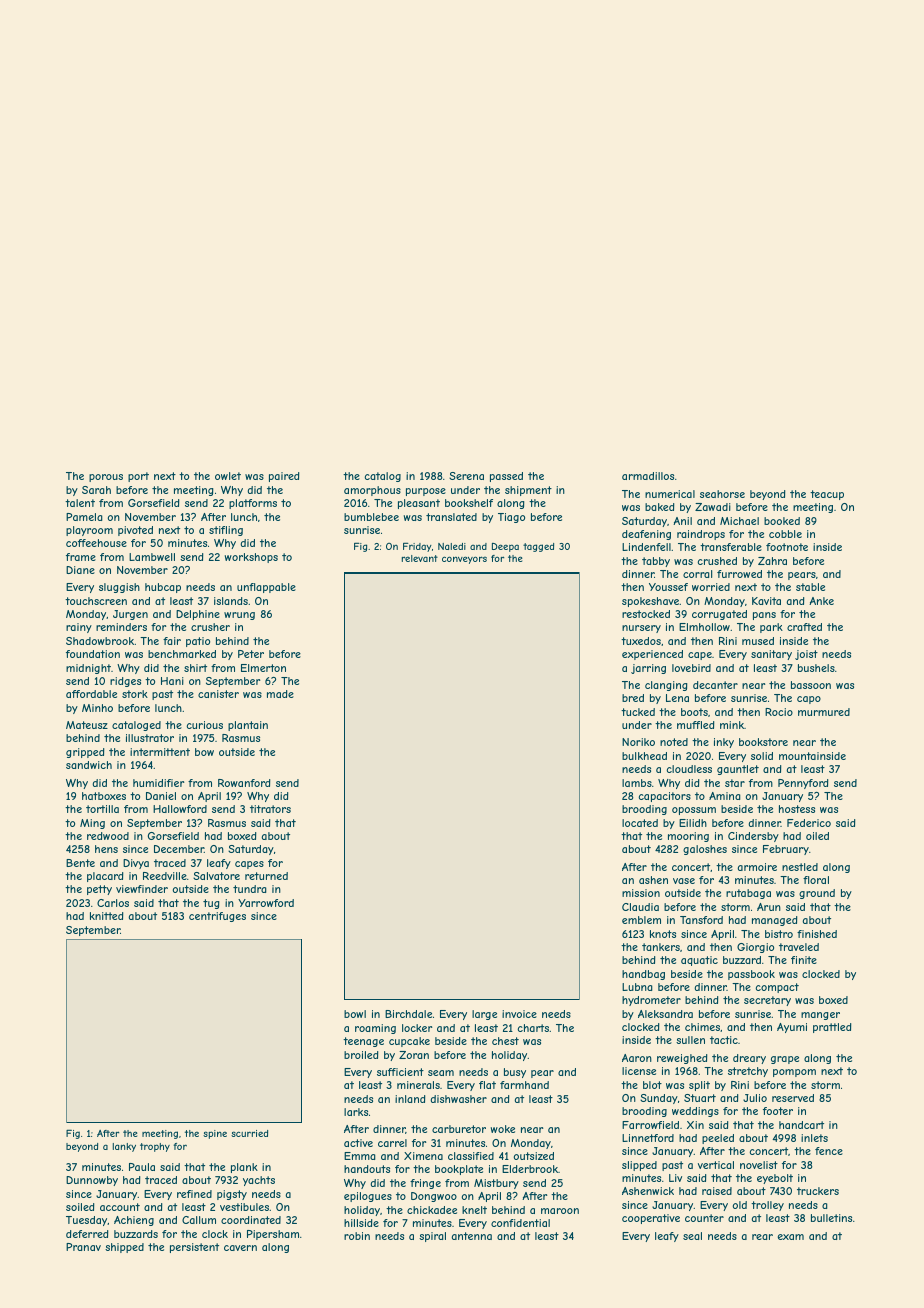  I want to click on teacup, so click(827, 495).
